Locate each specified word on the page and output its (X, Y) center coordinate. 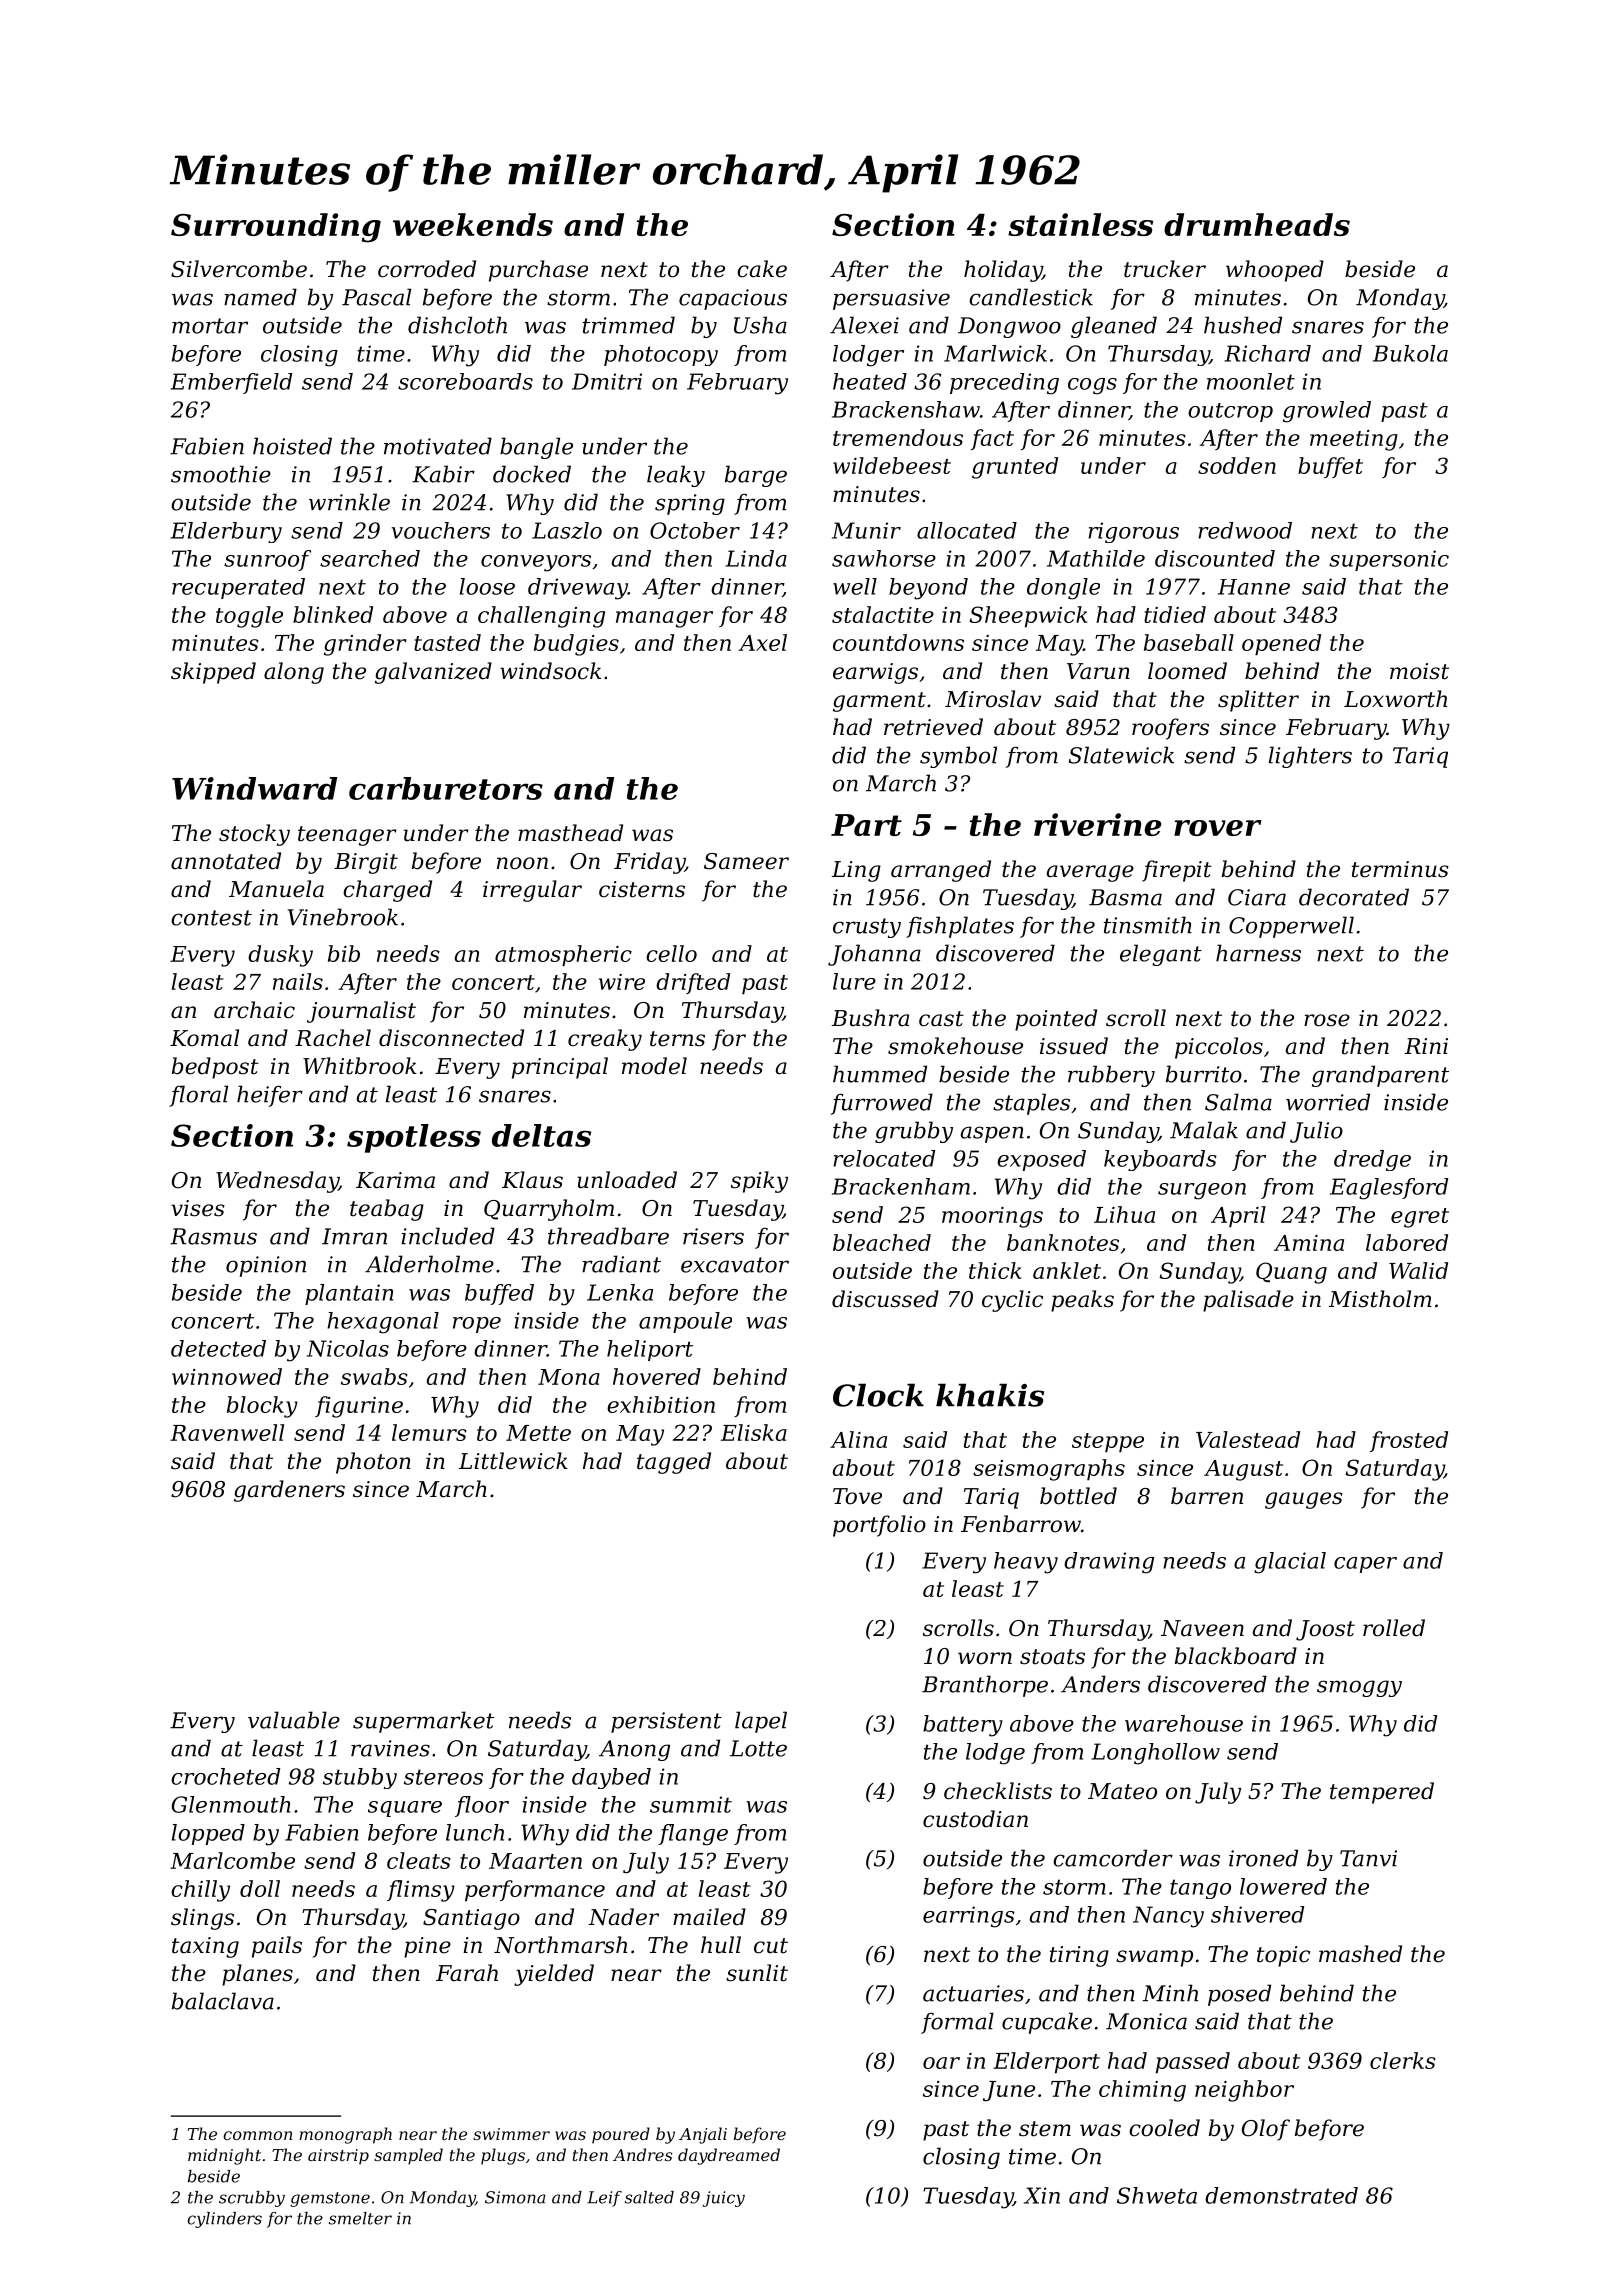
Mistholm (1380, 1299)
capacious (733, 299)
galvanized (433, 673)
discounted (1215, 558)
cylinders (224, 2220)
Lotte (758, 1748)
